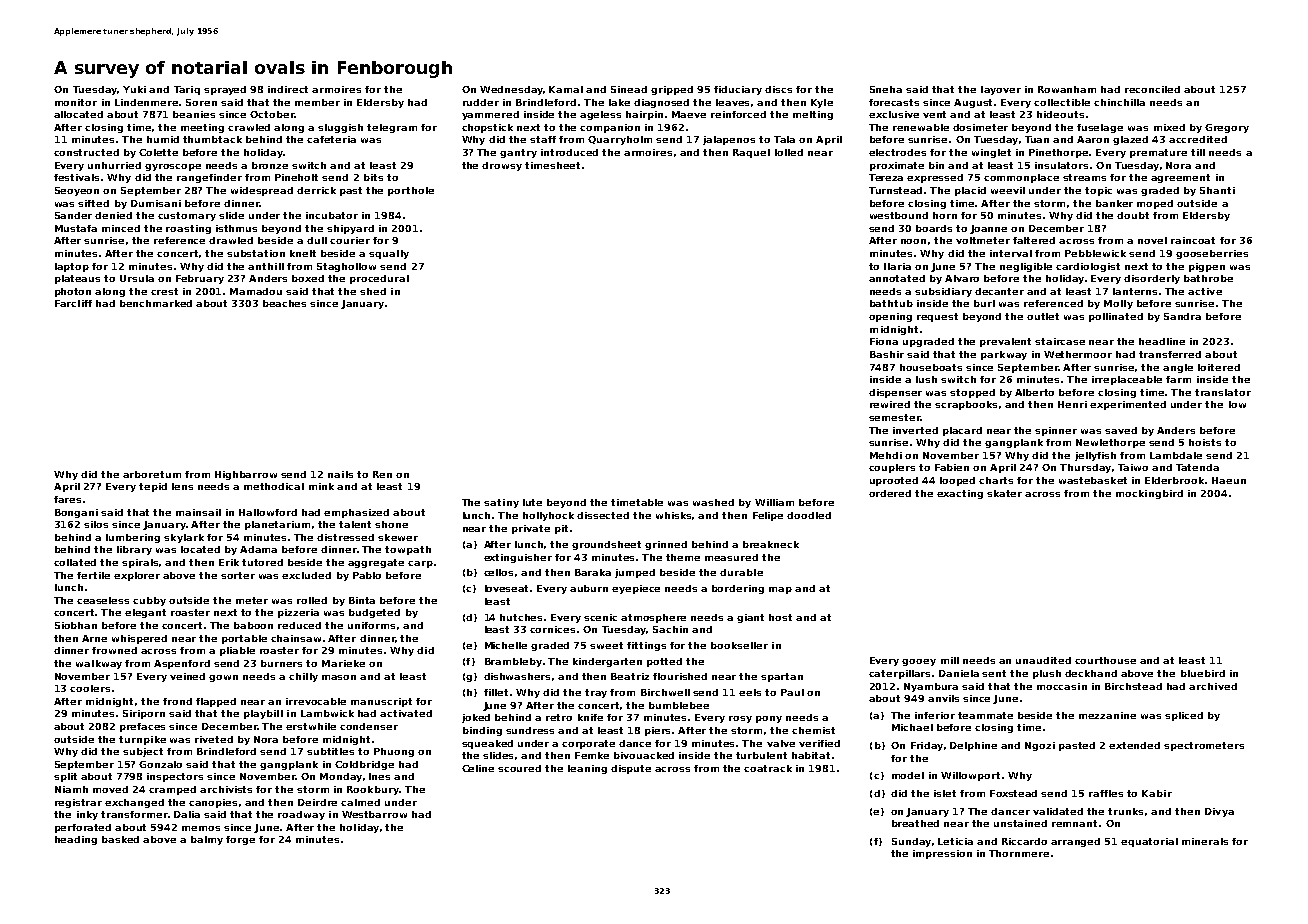 The width and height of the screenshot is (1308, 924). I want to click on rudder, so click(481, 102).
